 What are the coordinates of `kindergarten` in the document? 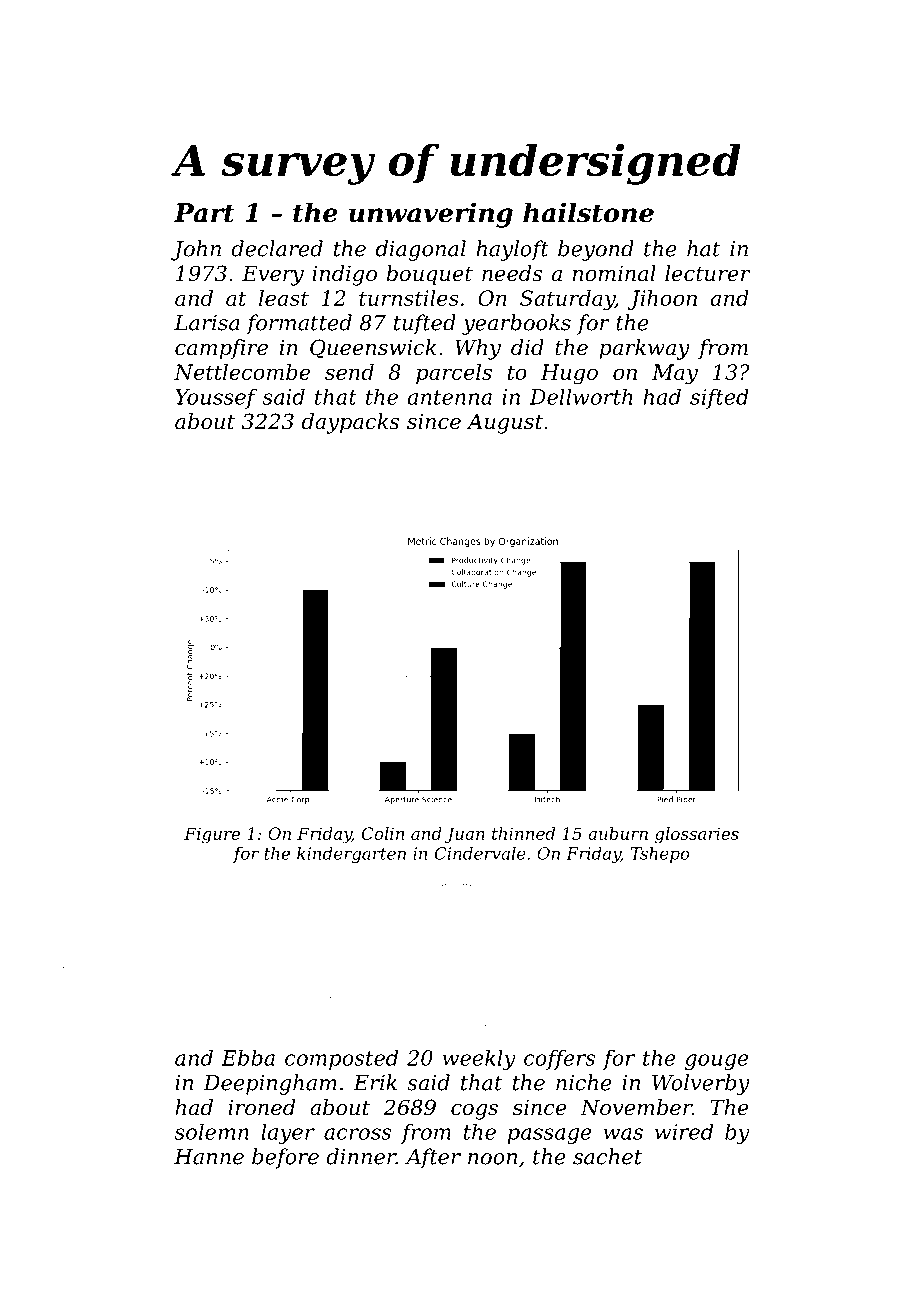 It's located at (351, 855).
